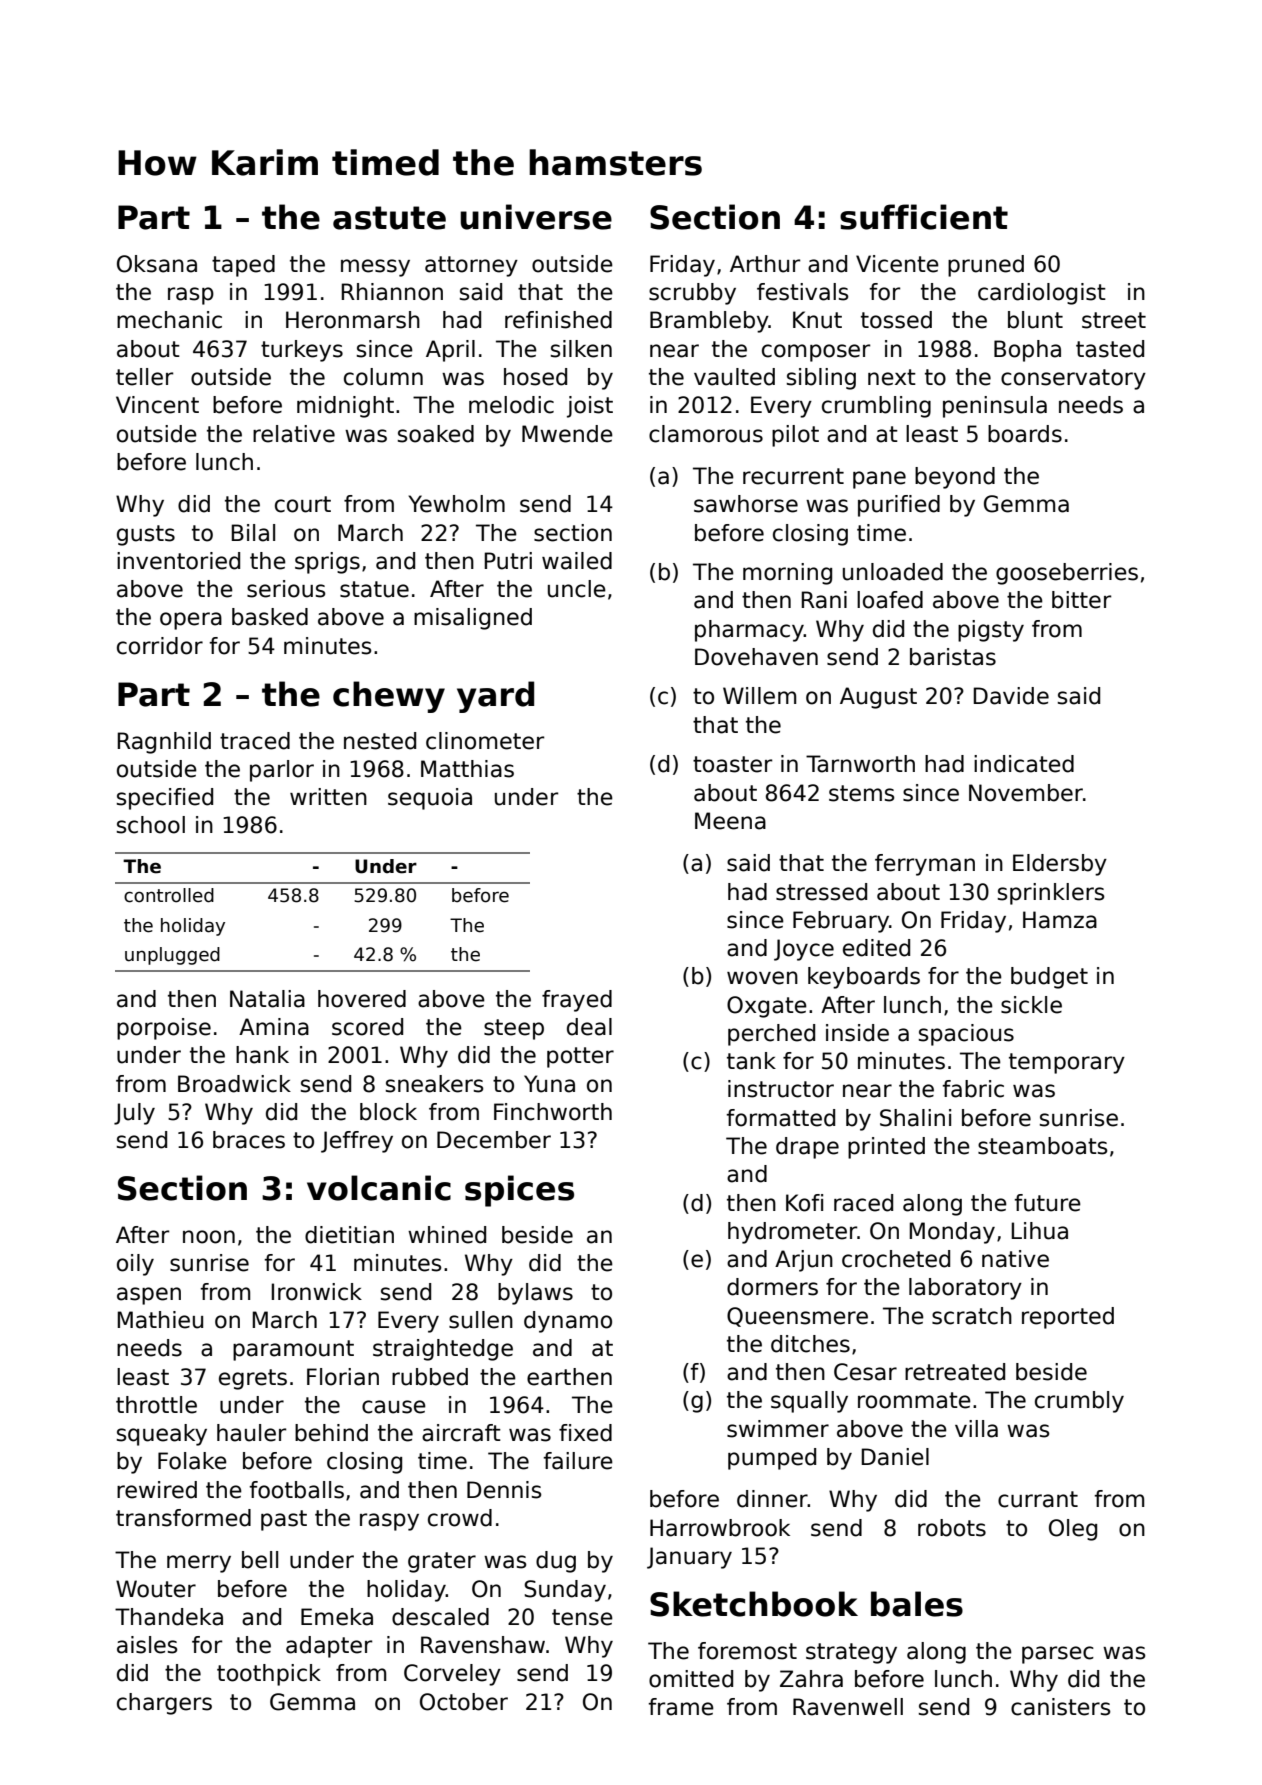 This image has height=1785, width=1262. Describe the element at coordinates (464, 1702) in the image. I see `October` at that location.
